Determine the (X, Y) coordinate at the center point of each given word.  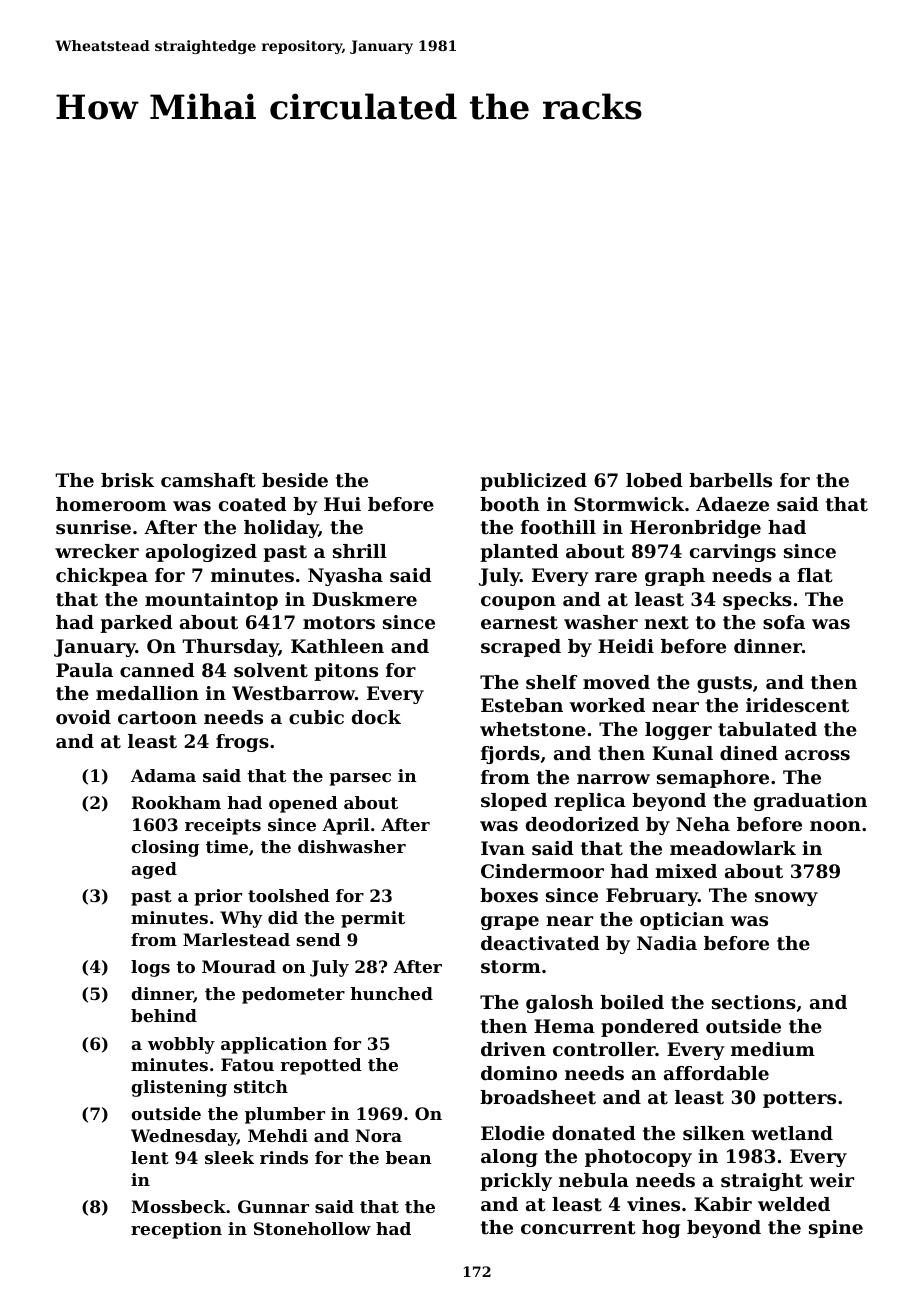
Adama (163, 775)
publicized (533, 482)
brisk (127, 480)
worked (607, 705)
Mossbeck (178, 1206)
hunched (392, 993)
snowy (786, 899)
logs (150, 968)
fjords (510, 755)
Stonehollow (312, 1228)
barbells (730, 480)
